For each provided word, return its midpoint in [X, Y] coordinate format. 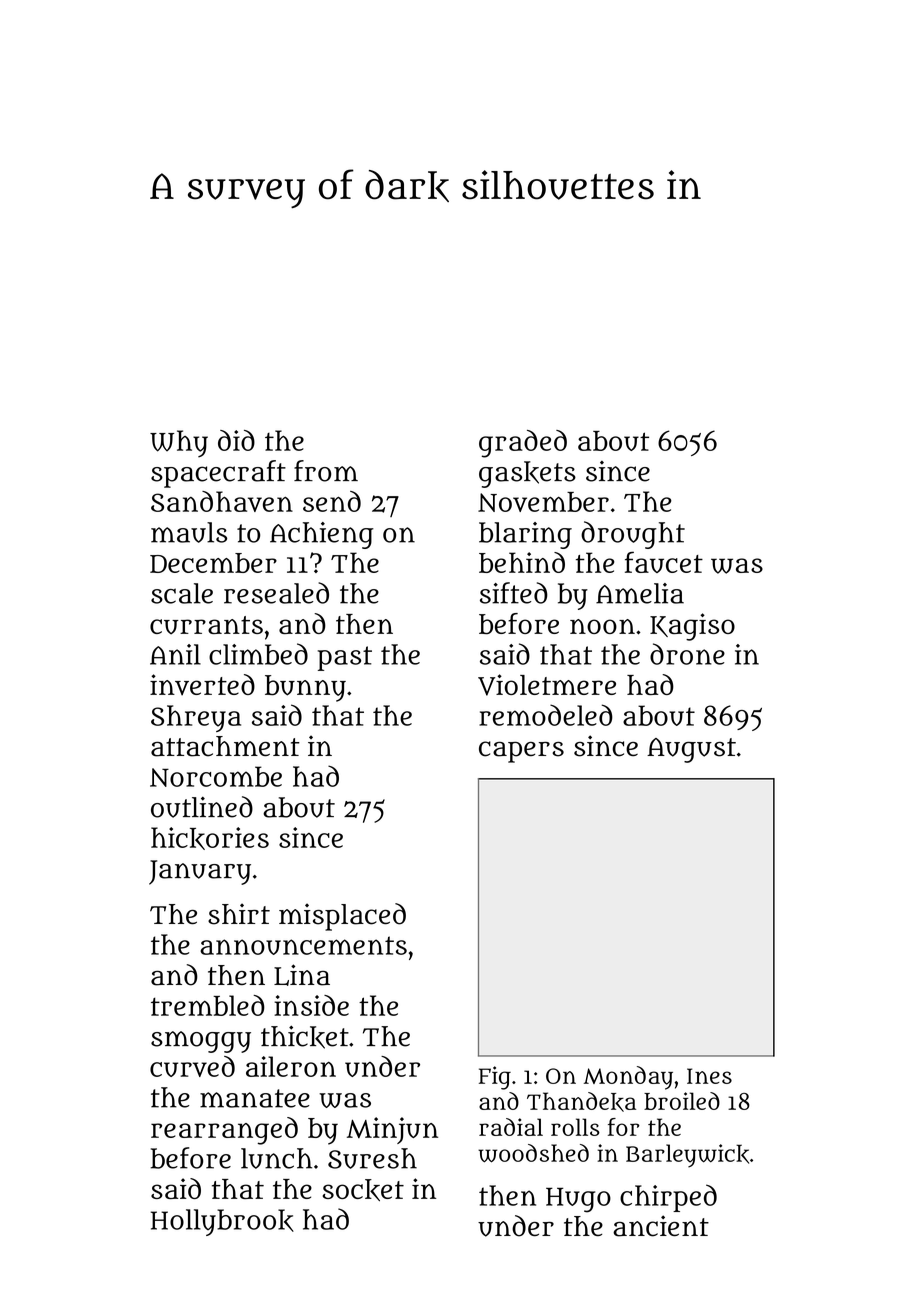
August [691, 750]
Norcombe [216, 776]
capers [521, 752]
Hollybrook [222, 1222]
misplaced [342, 917]
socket [363, 1190]
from [326, 471]
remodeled [546, 715]
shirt [239, 914]
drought [633, 535]
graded [523, 444]
